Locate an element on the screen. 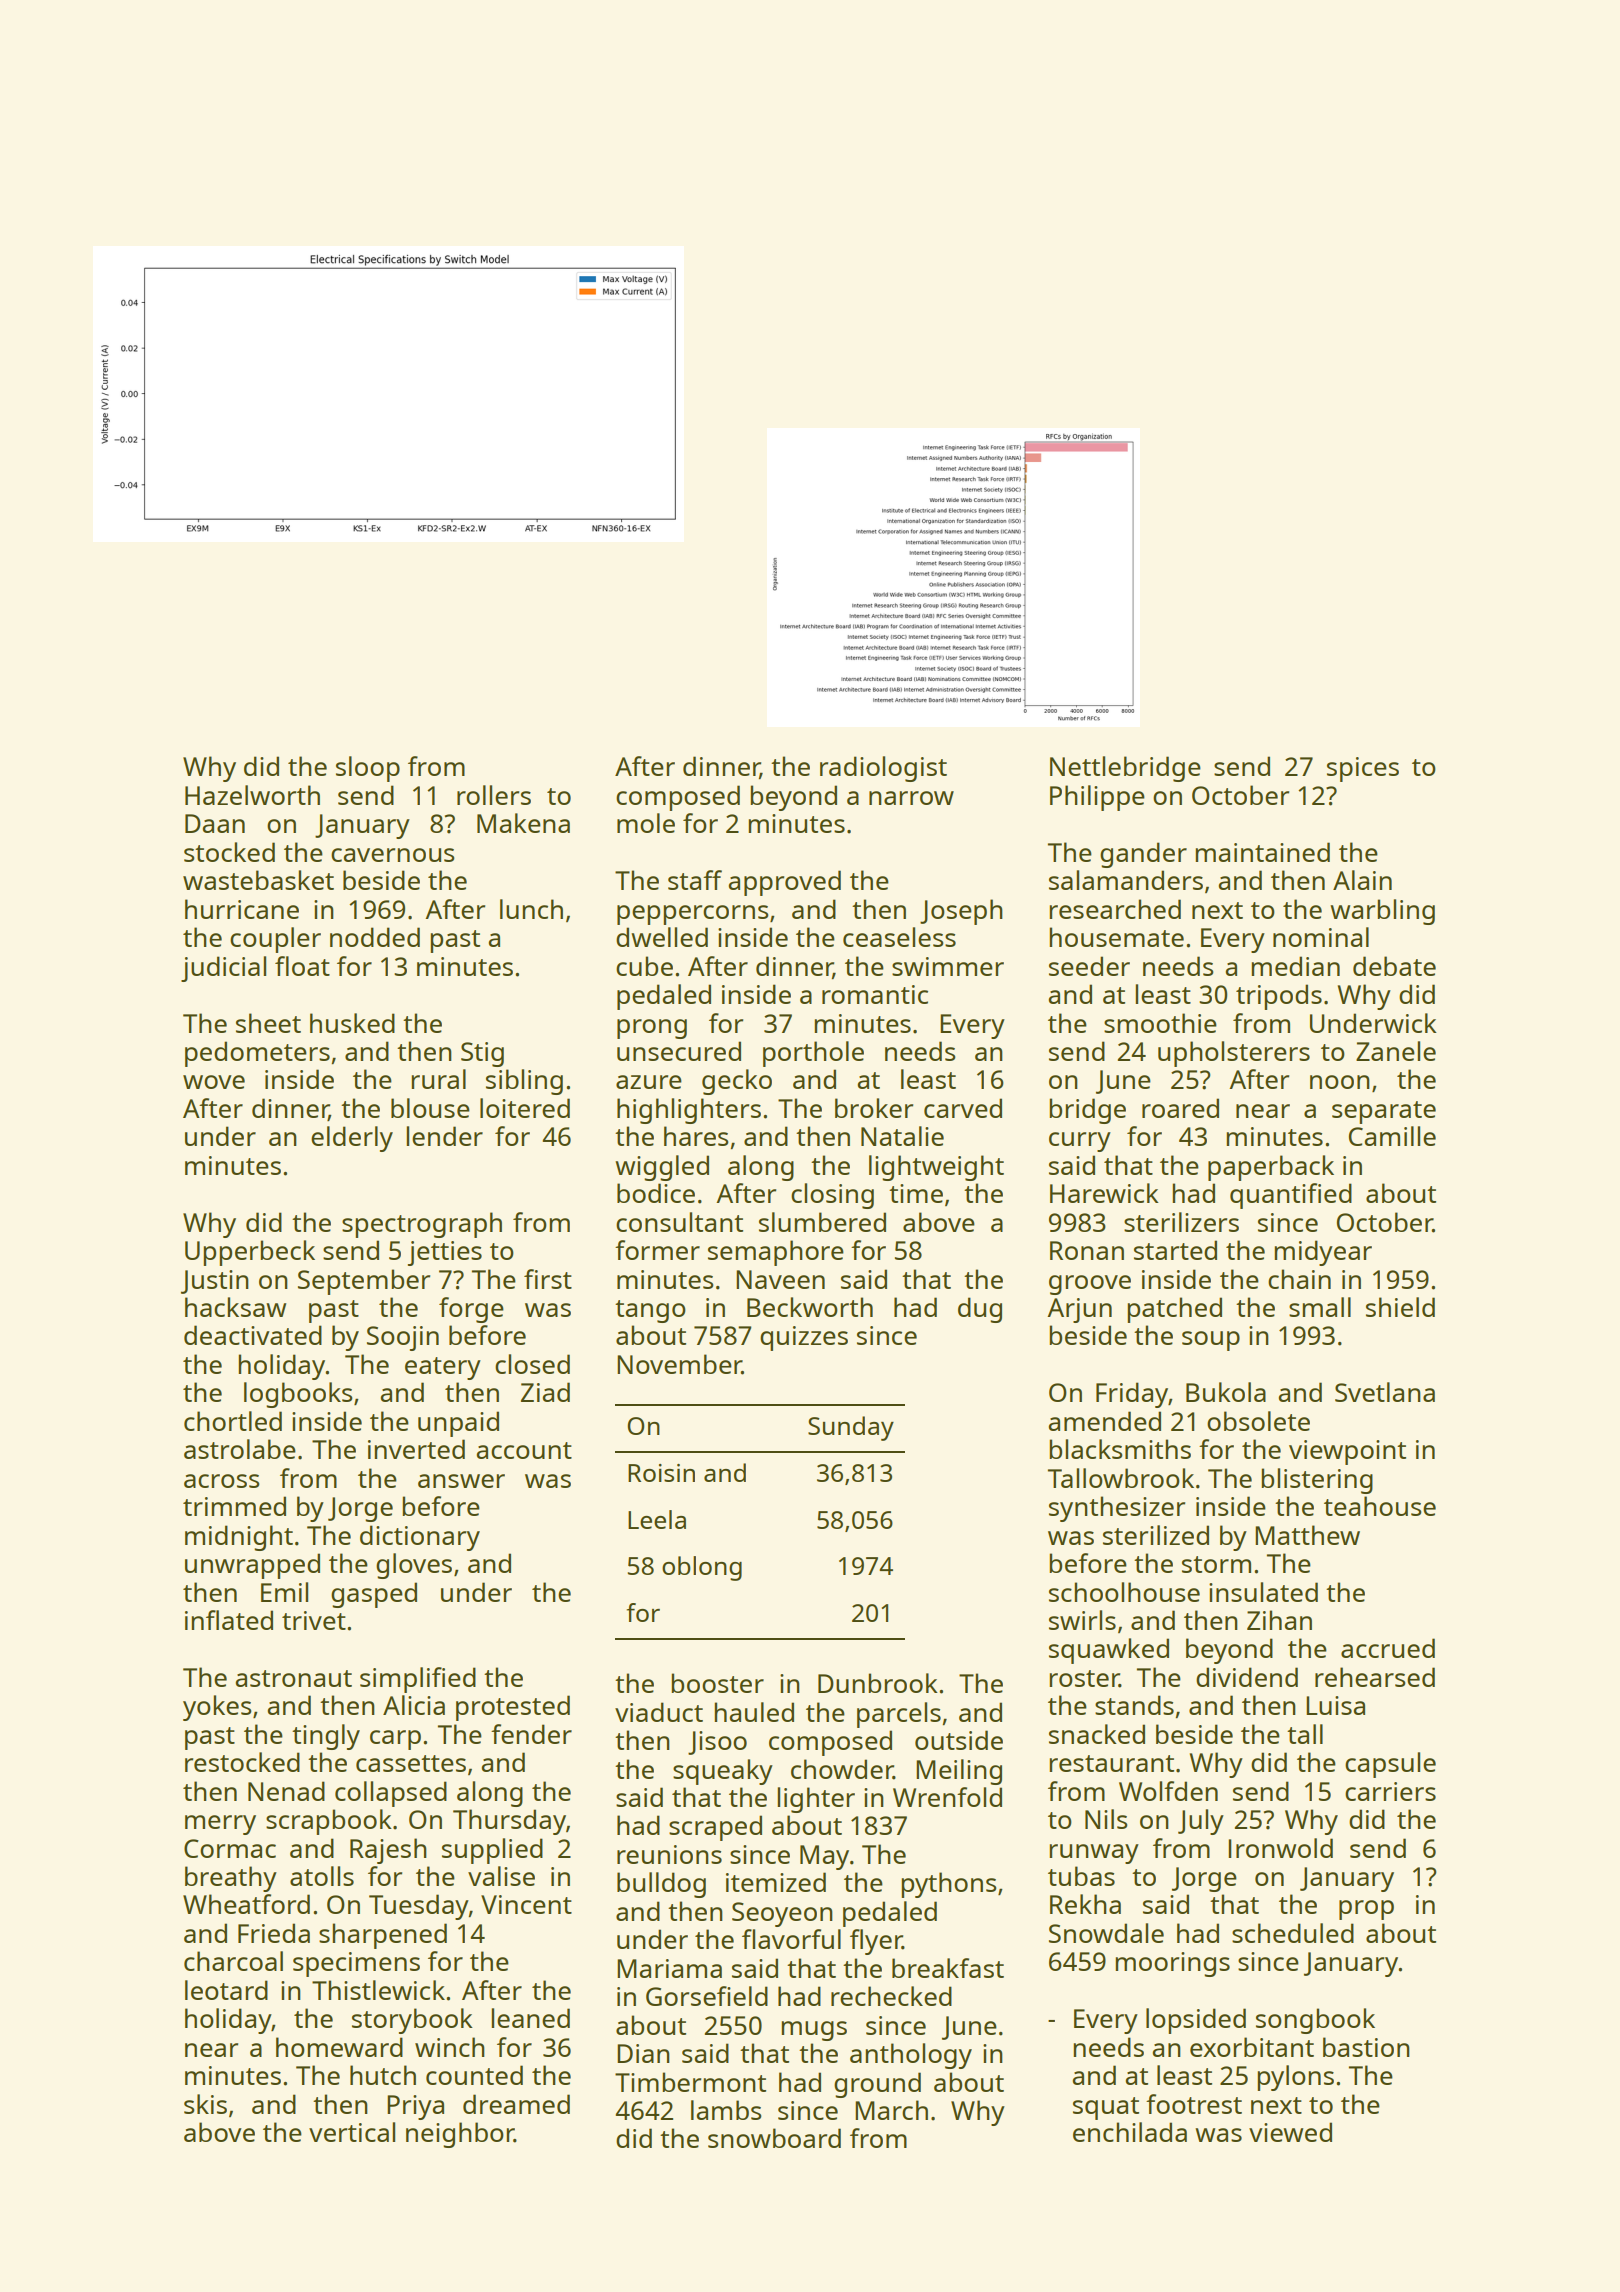 The width and height of the screenshot is (1620, 2292). upholsterers is located at coordinates (1234, 1054).
